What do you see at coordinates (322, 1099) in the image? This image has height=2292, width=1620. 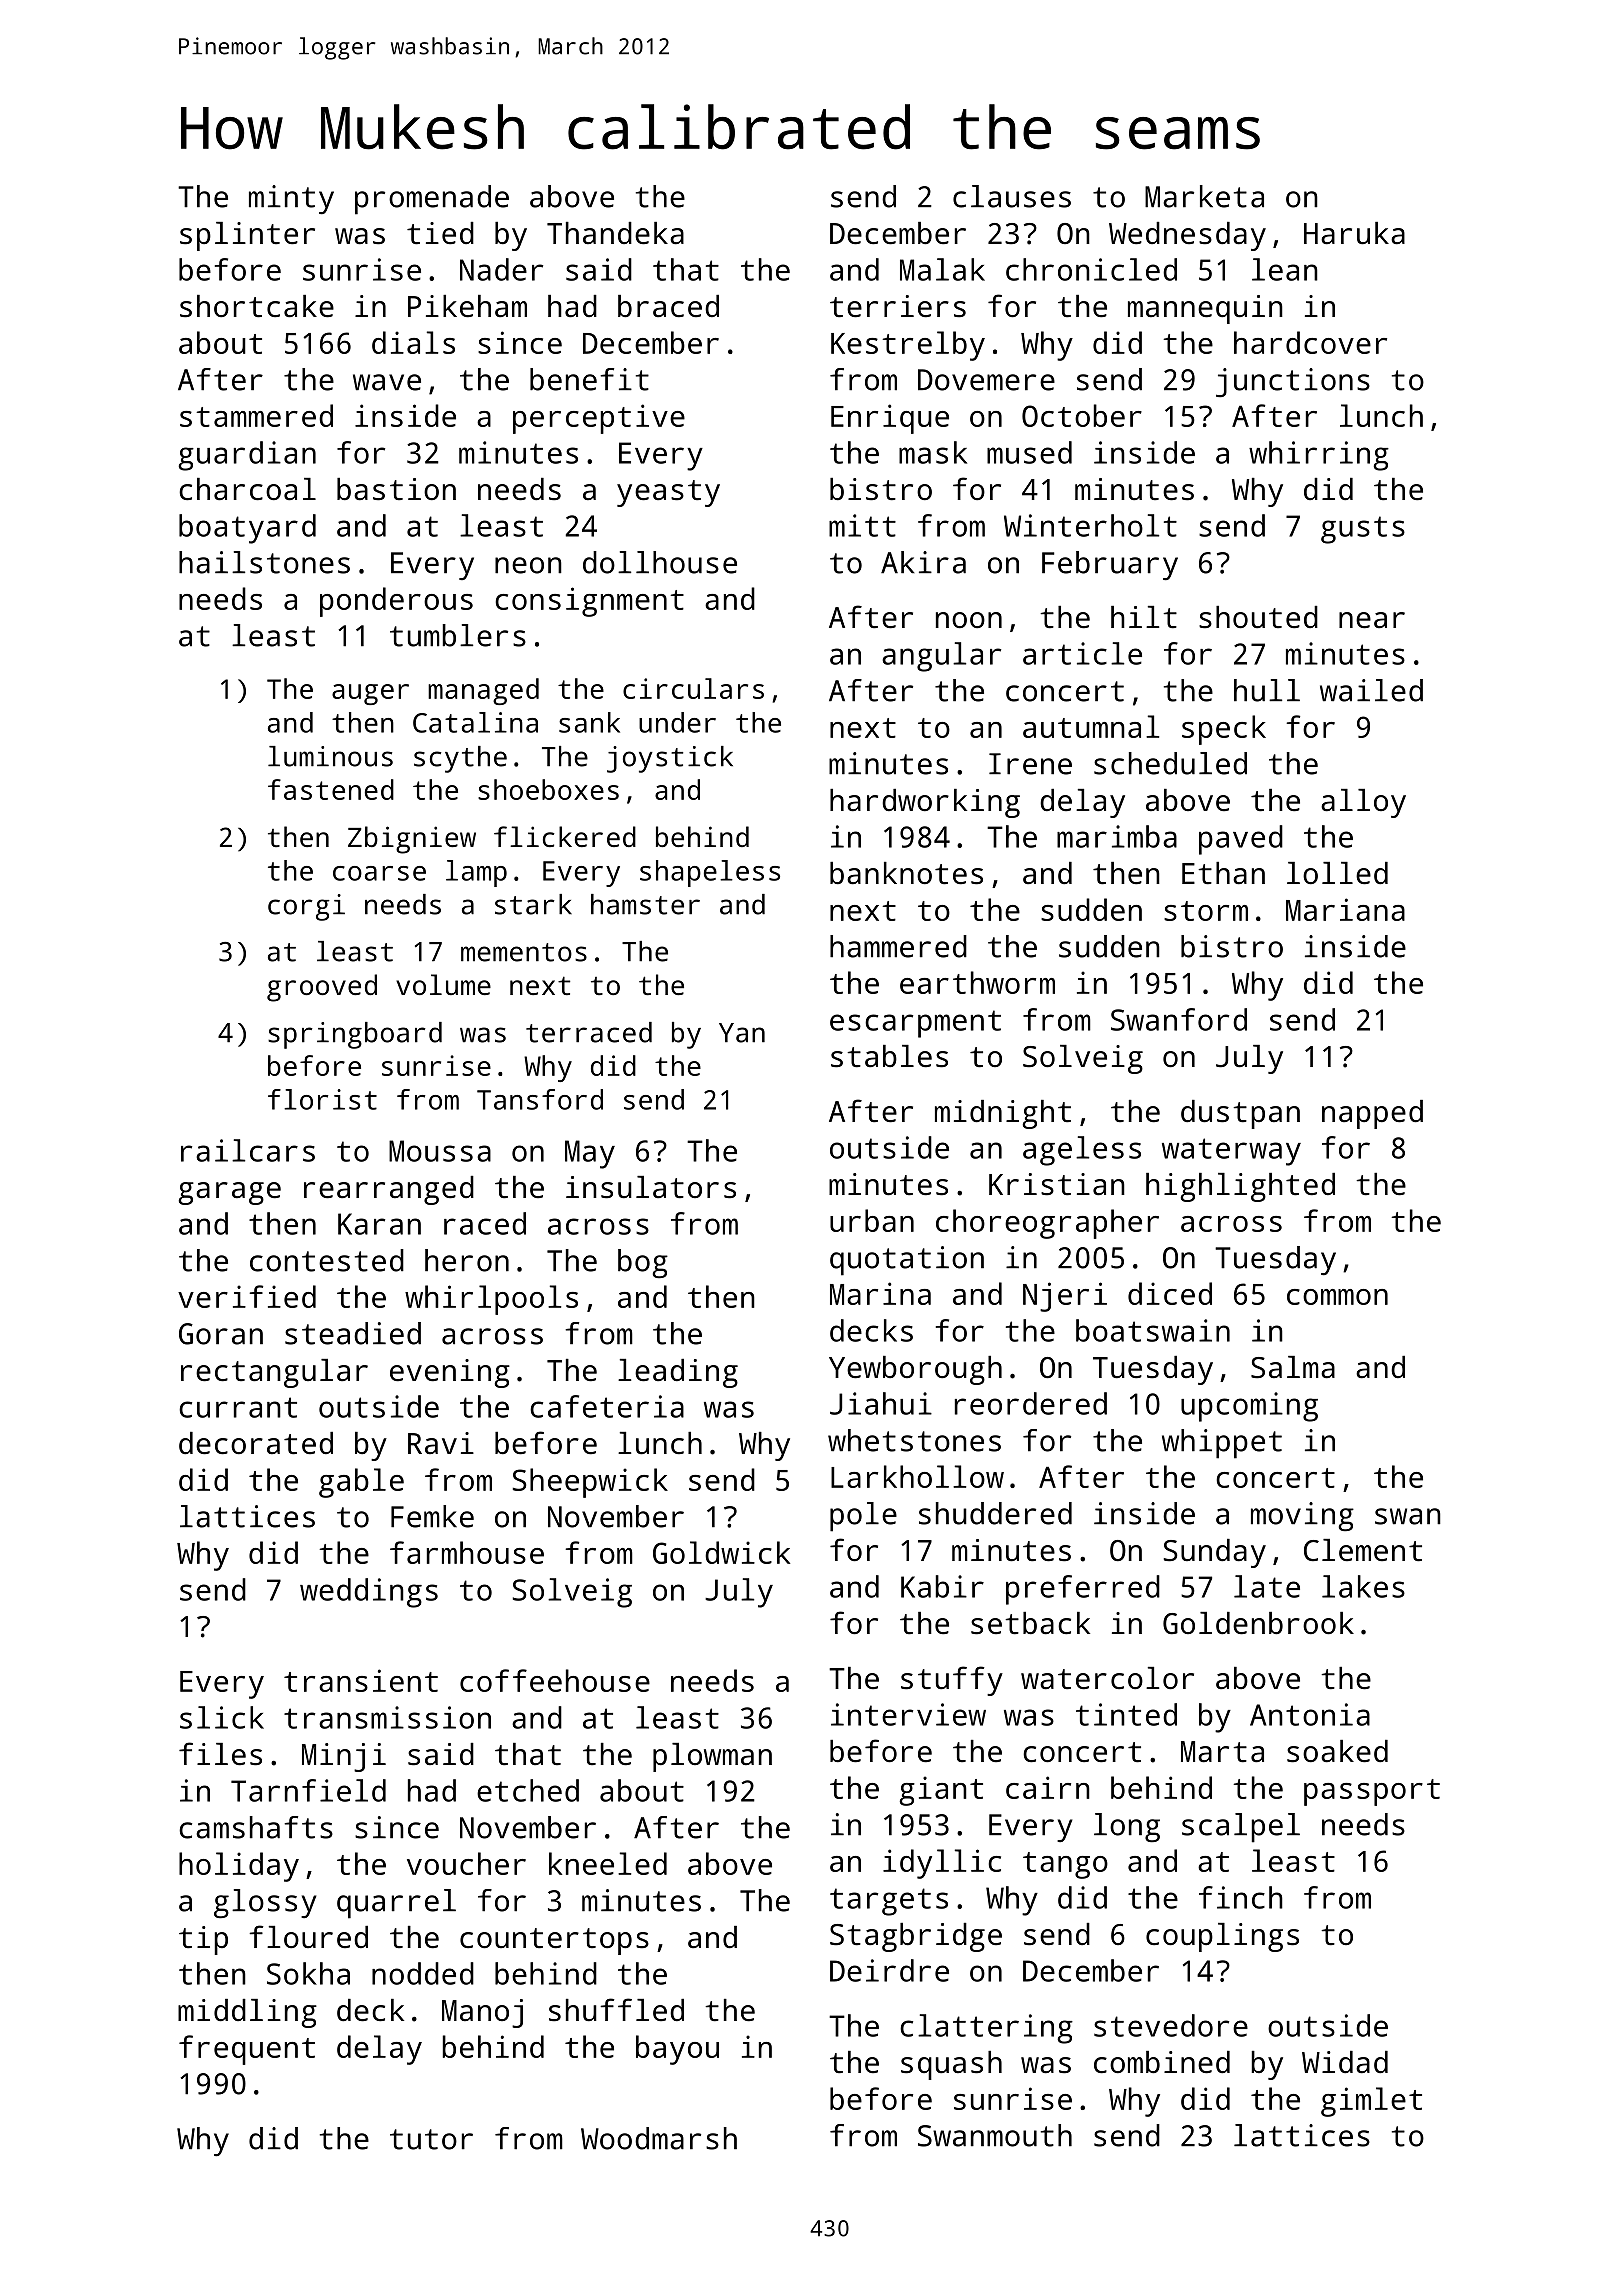 I see `florist` at bounding box center [322, 1099].
